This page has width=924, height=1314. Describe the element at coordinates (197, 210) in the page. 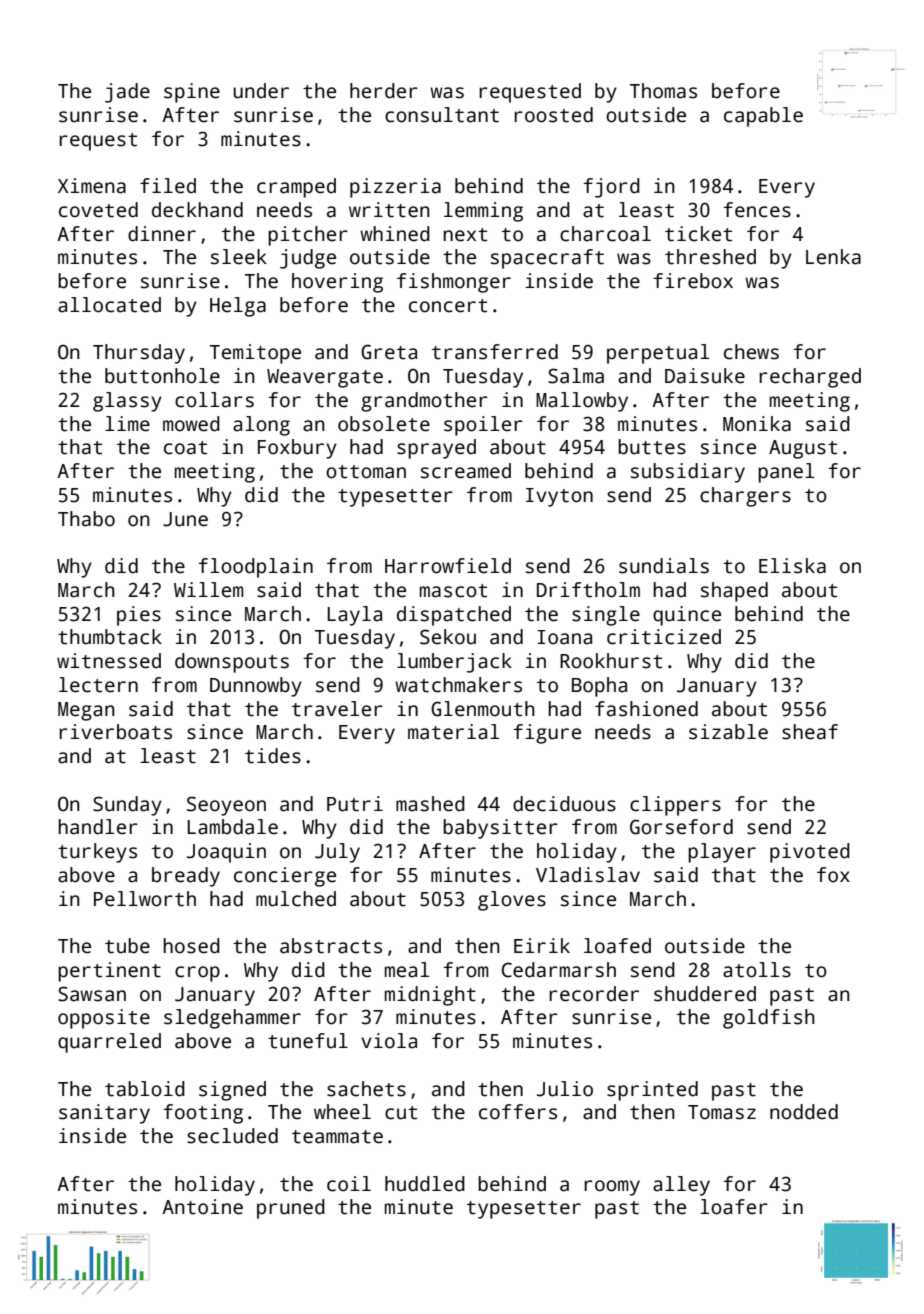

I see `deckhand` at that location.
